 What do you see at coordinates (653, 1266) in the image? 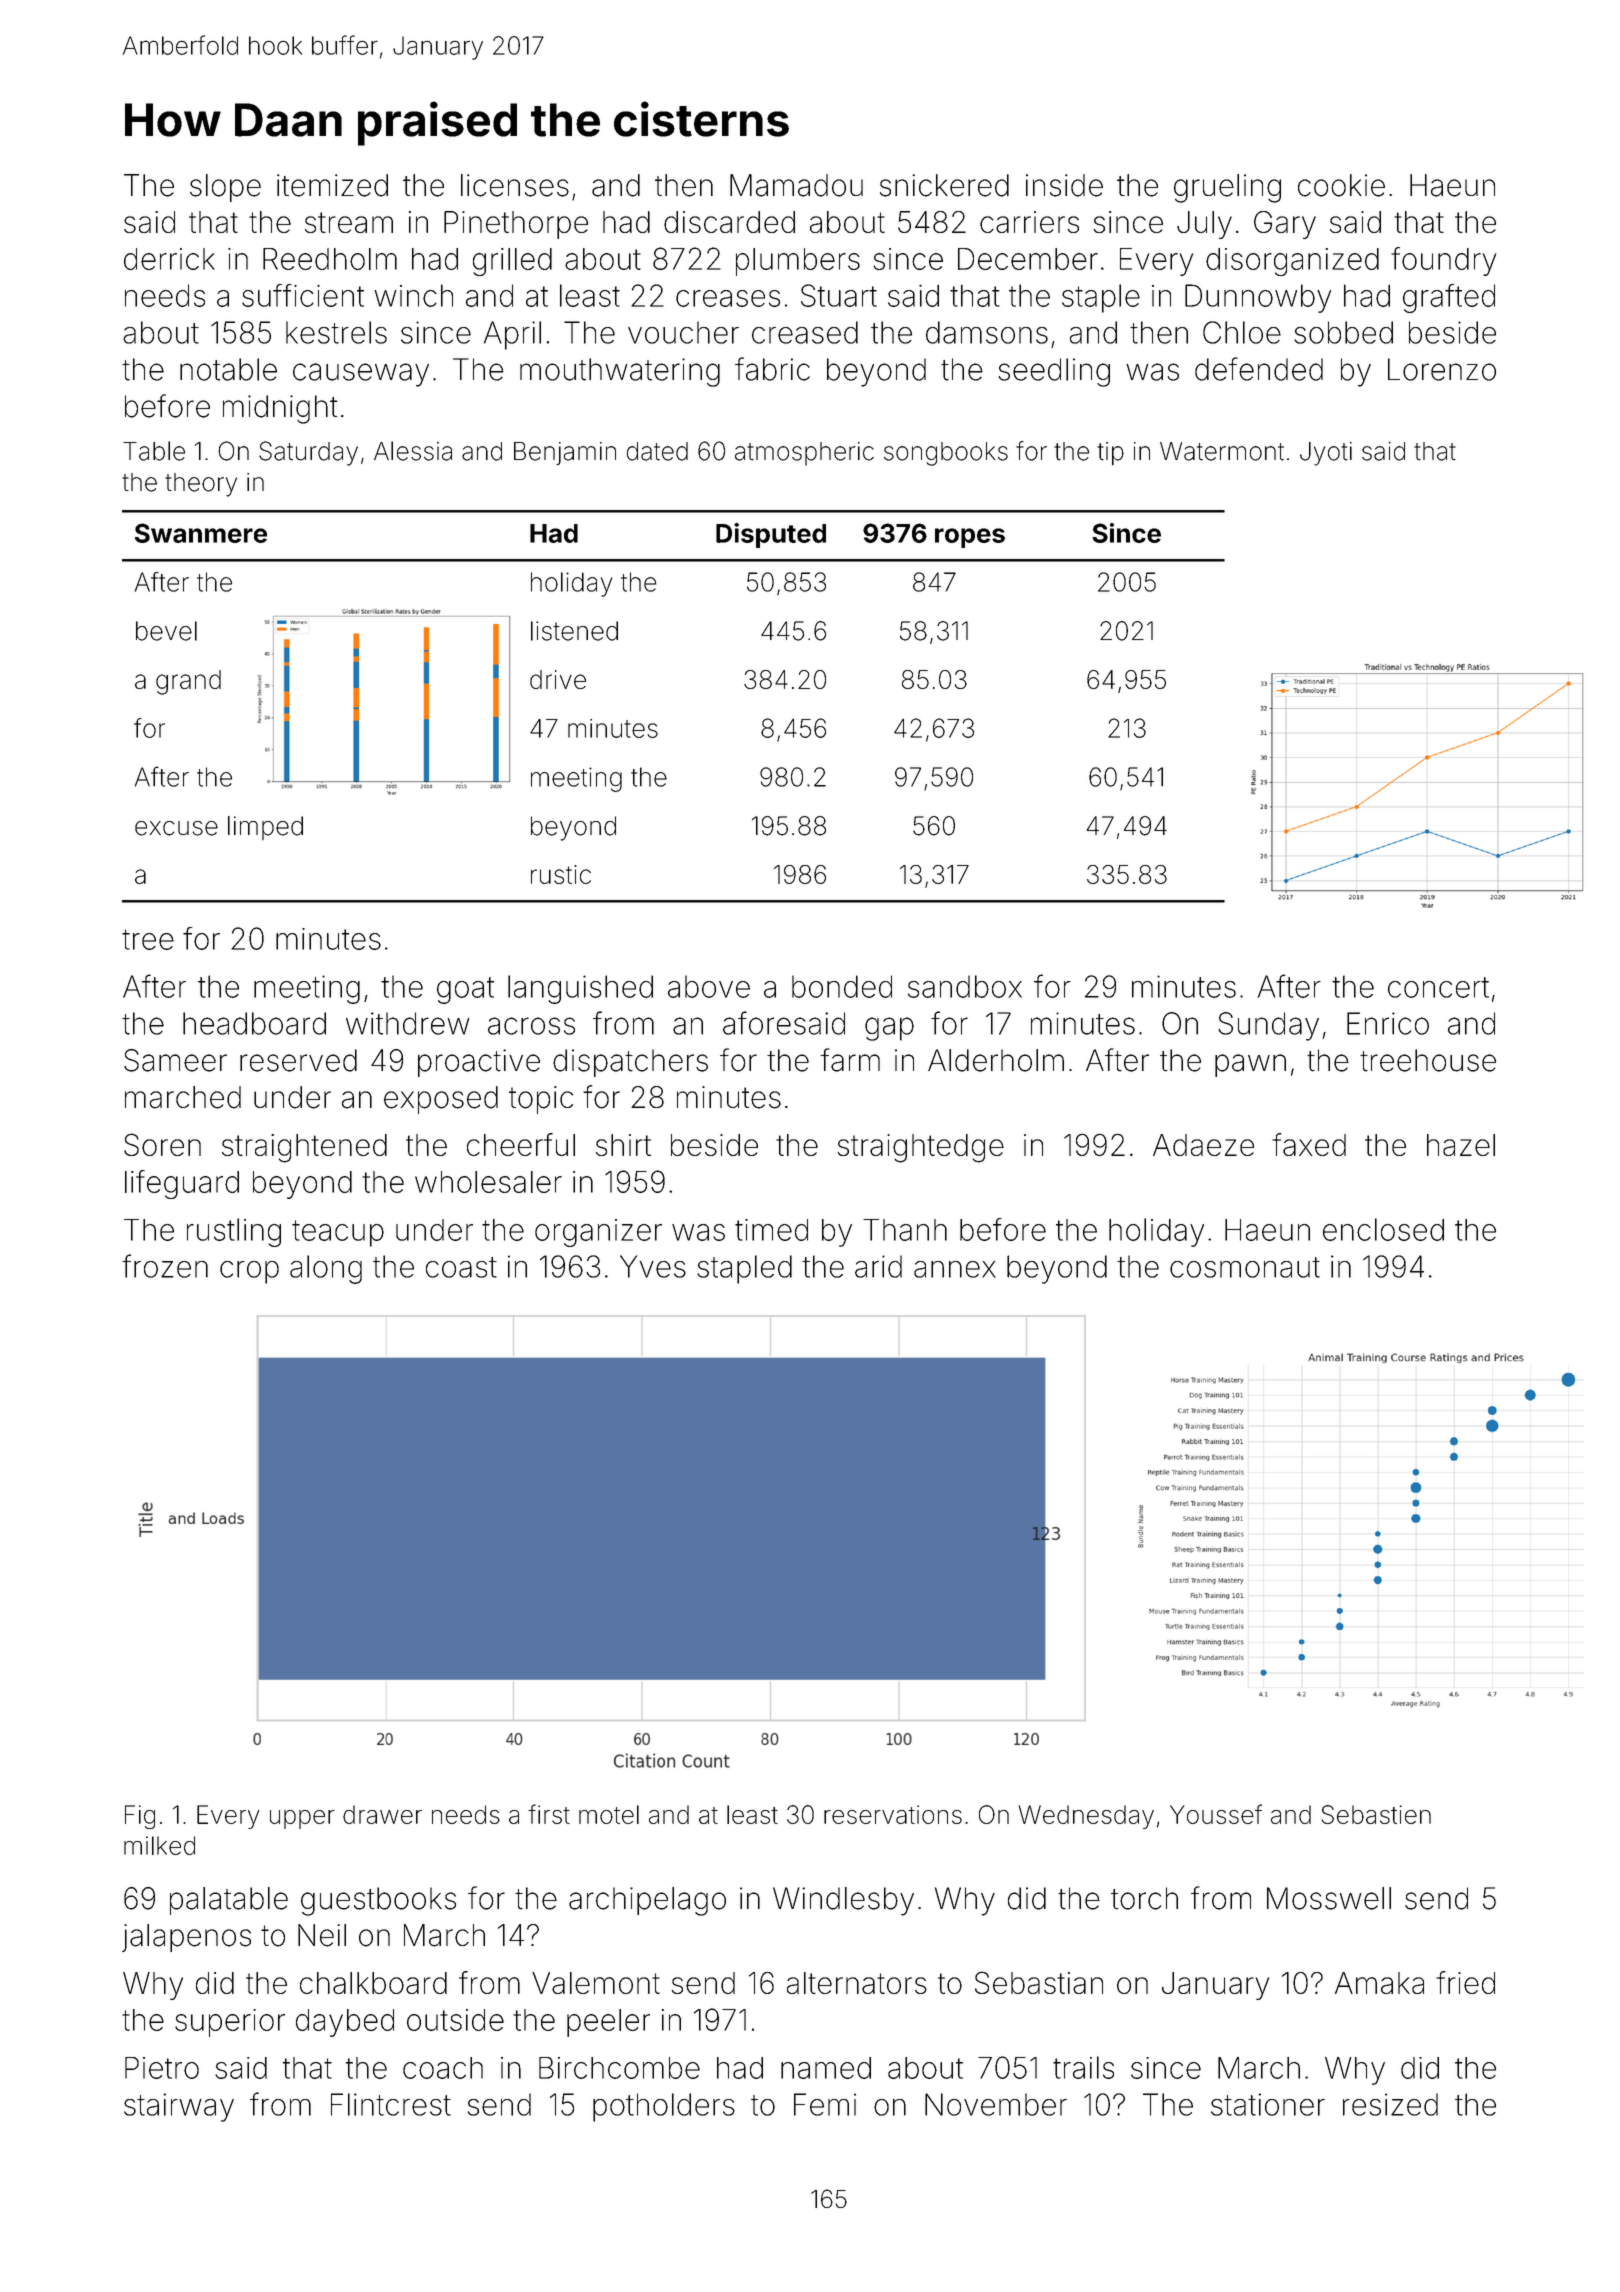
I see `Yves` at bounding box center [653, 1266].
